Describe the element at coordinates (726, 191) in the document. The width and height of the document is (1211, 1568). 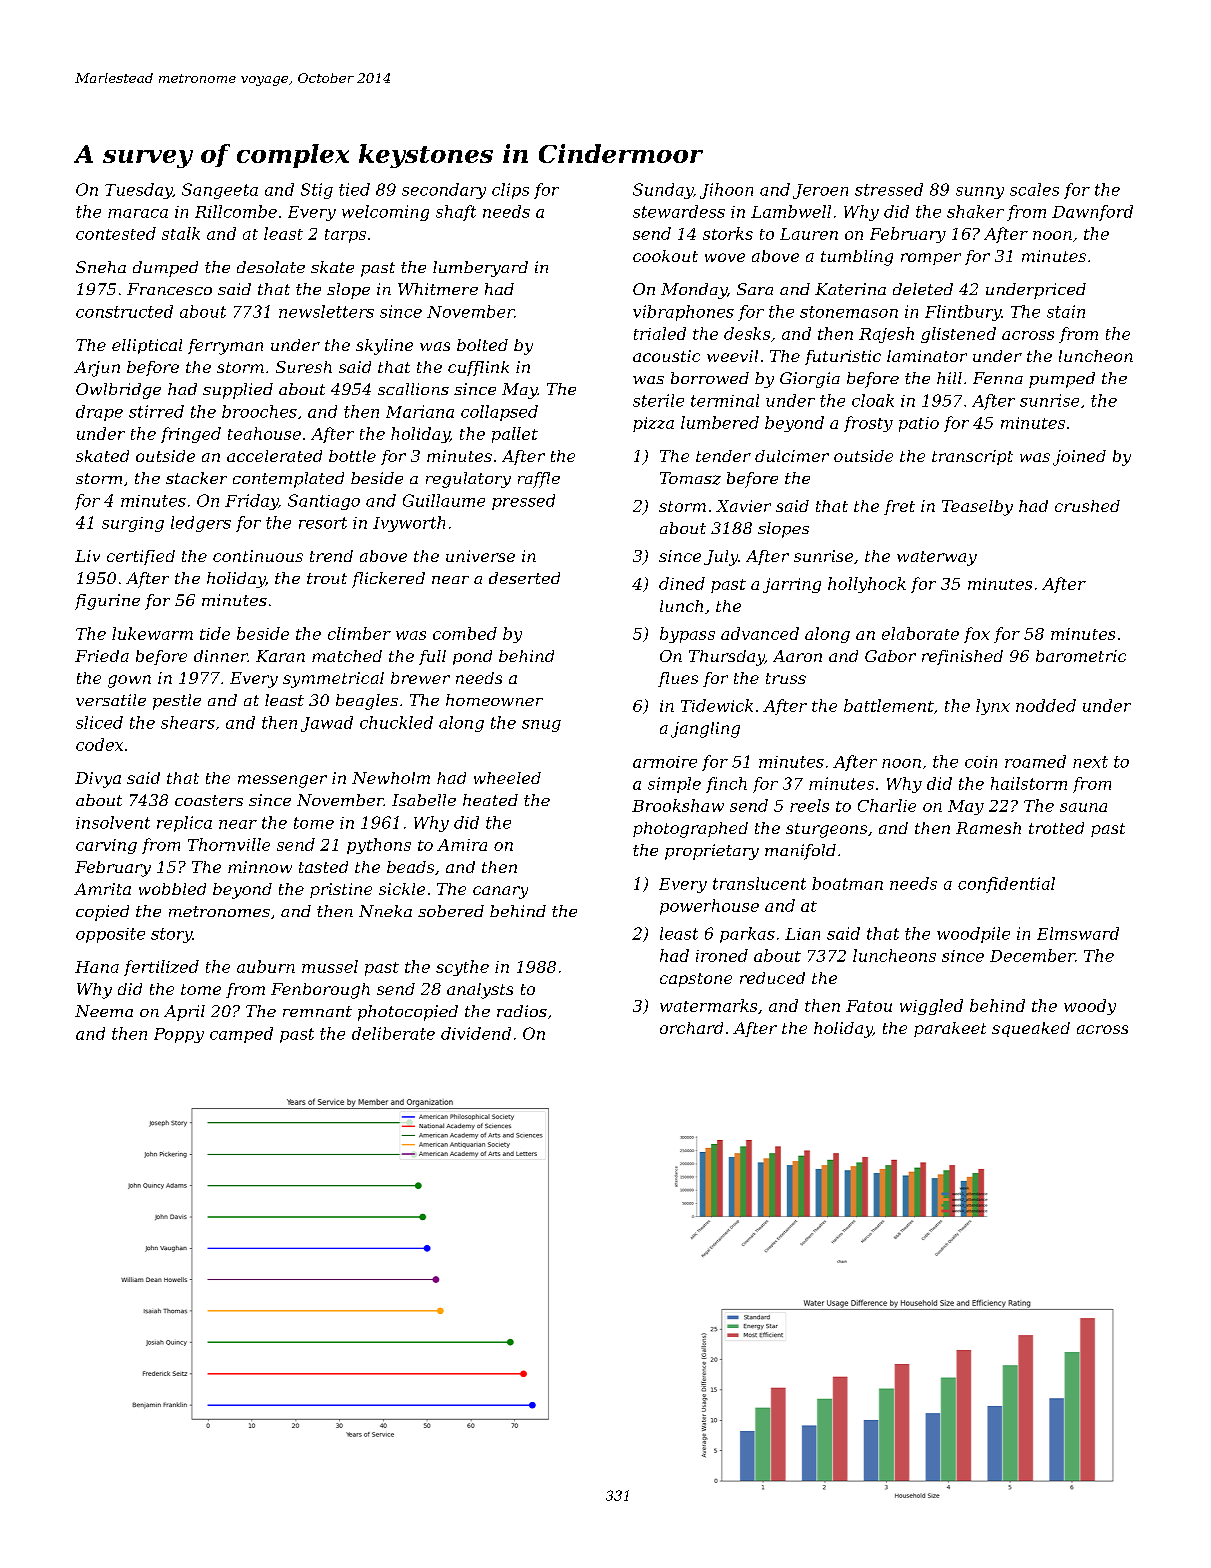
I see `Jihoon` at that location.
